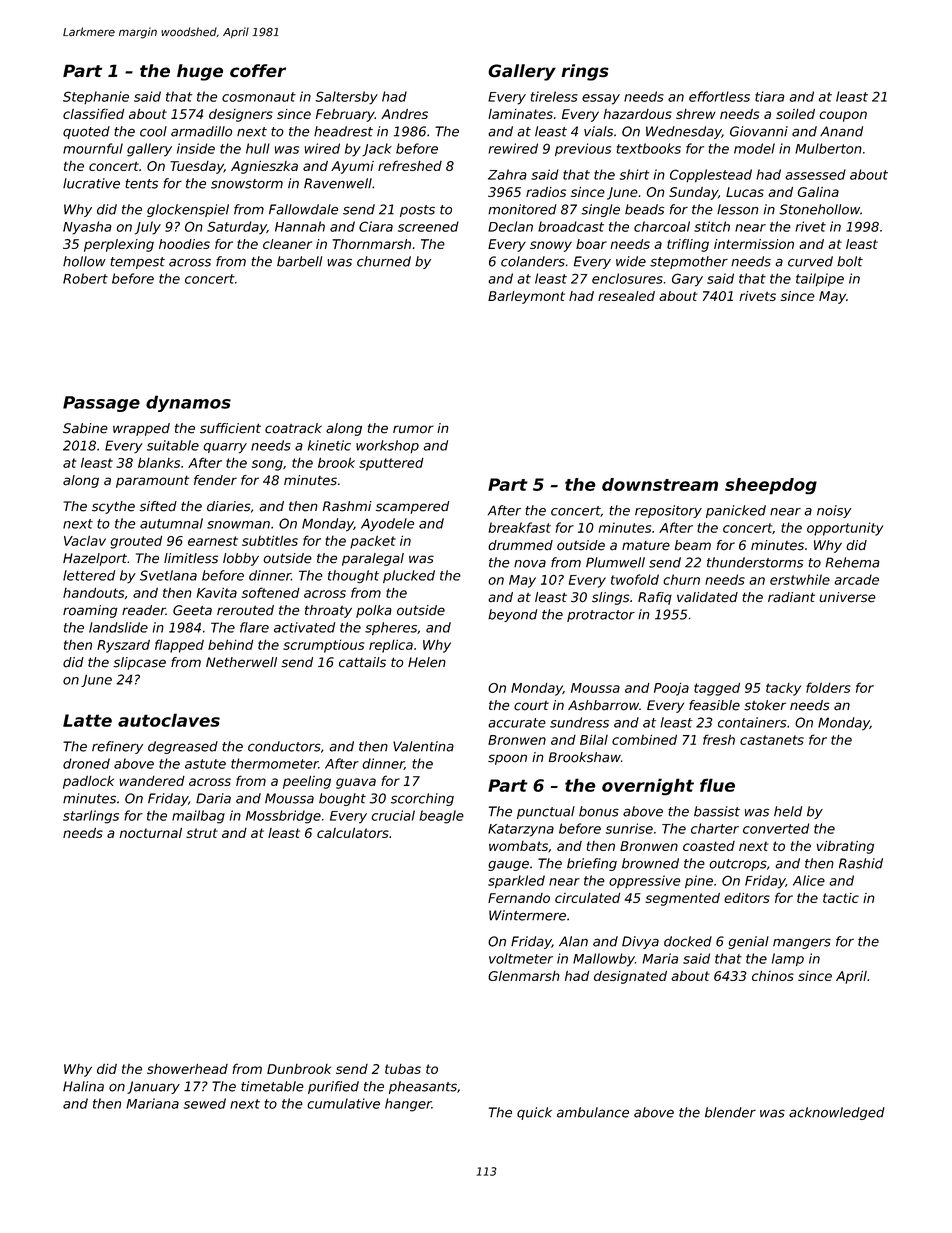 Image resolution: width=952 pixels, height=1233 pixels. What do you see at coordinates (546, 812) in the image?
I see `punctual` at bounding box center [546, 812].
